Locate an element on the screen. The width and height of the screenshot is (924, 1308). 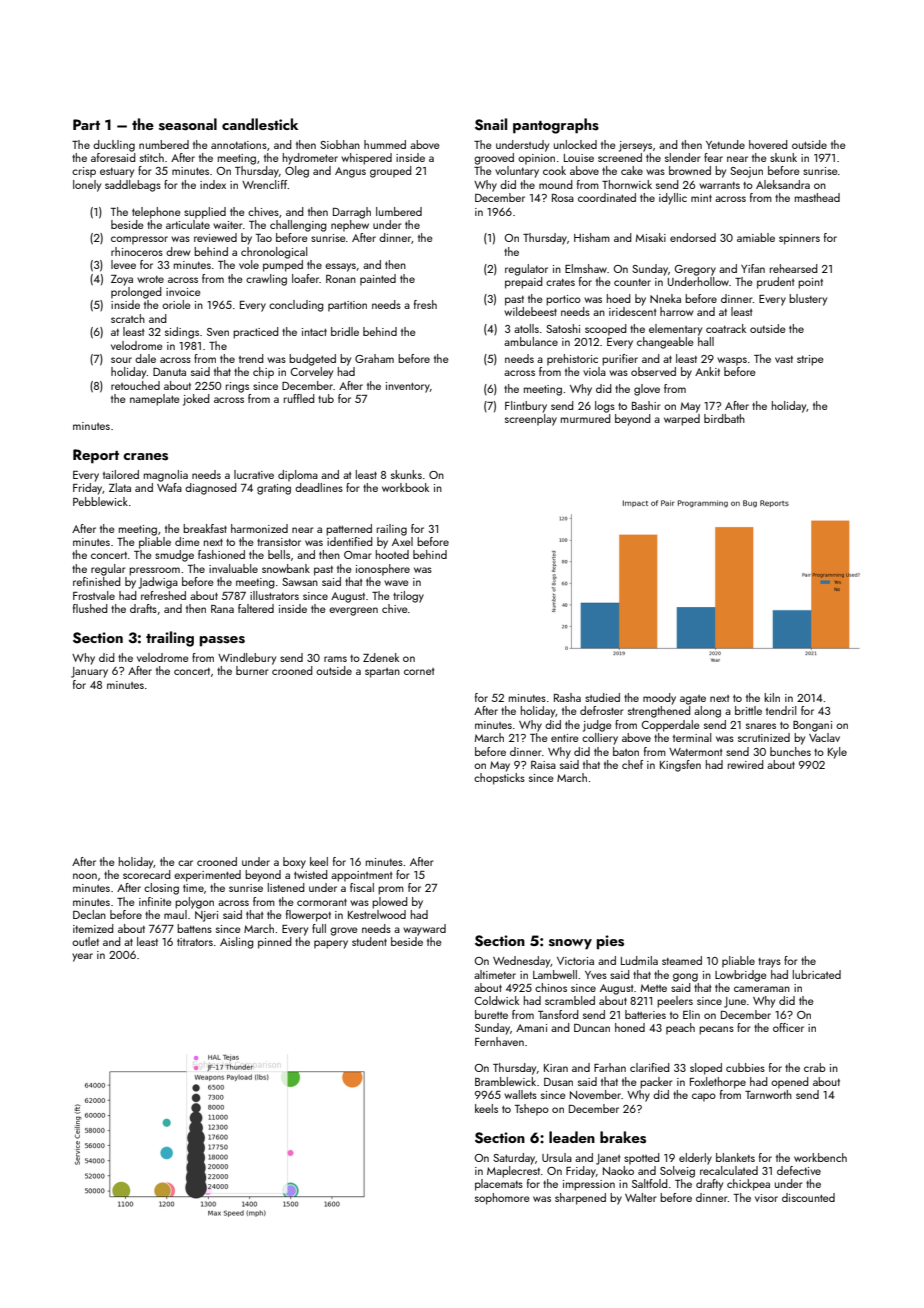
index is located at coordinates (213, 184).
